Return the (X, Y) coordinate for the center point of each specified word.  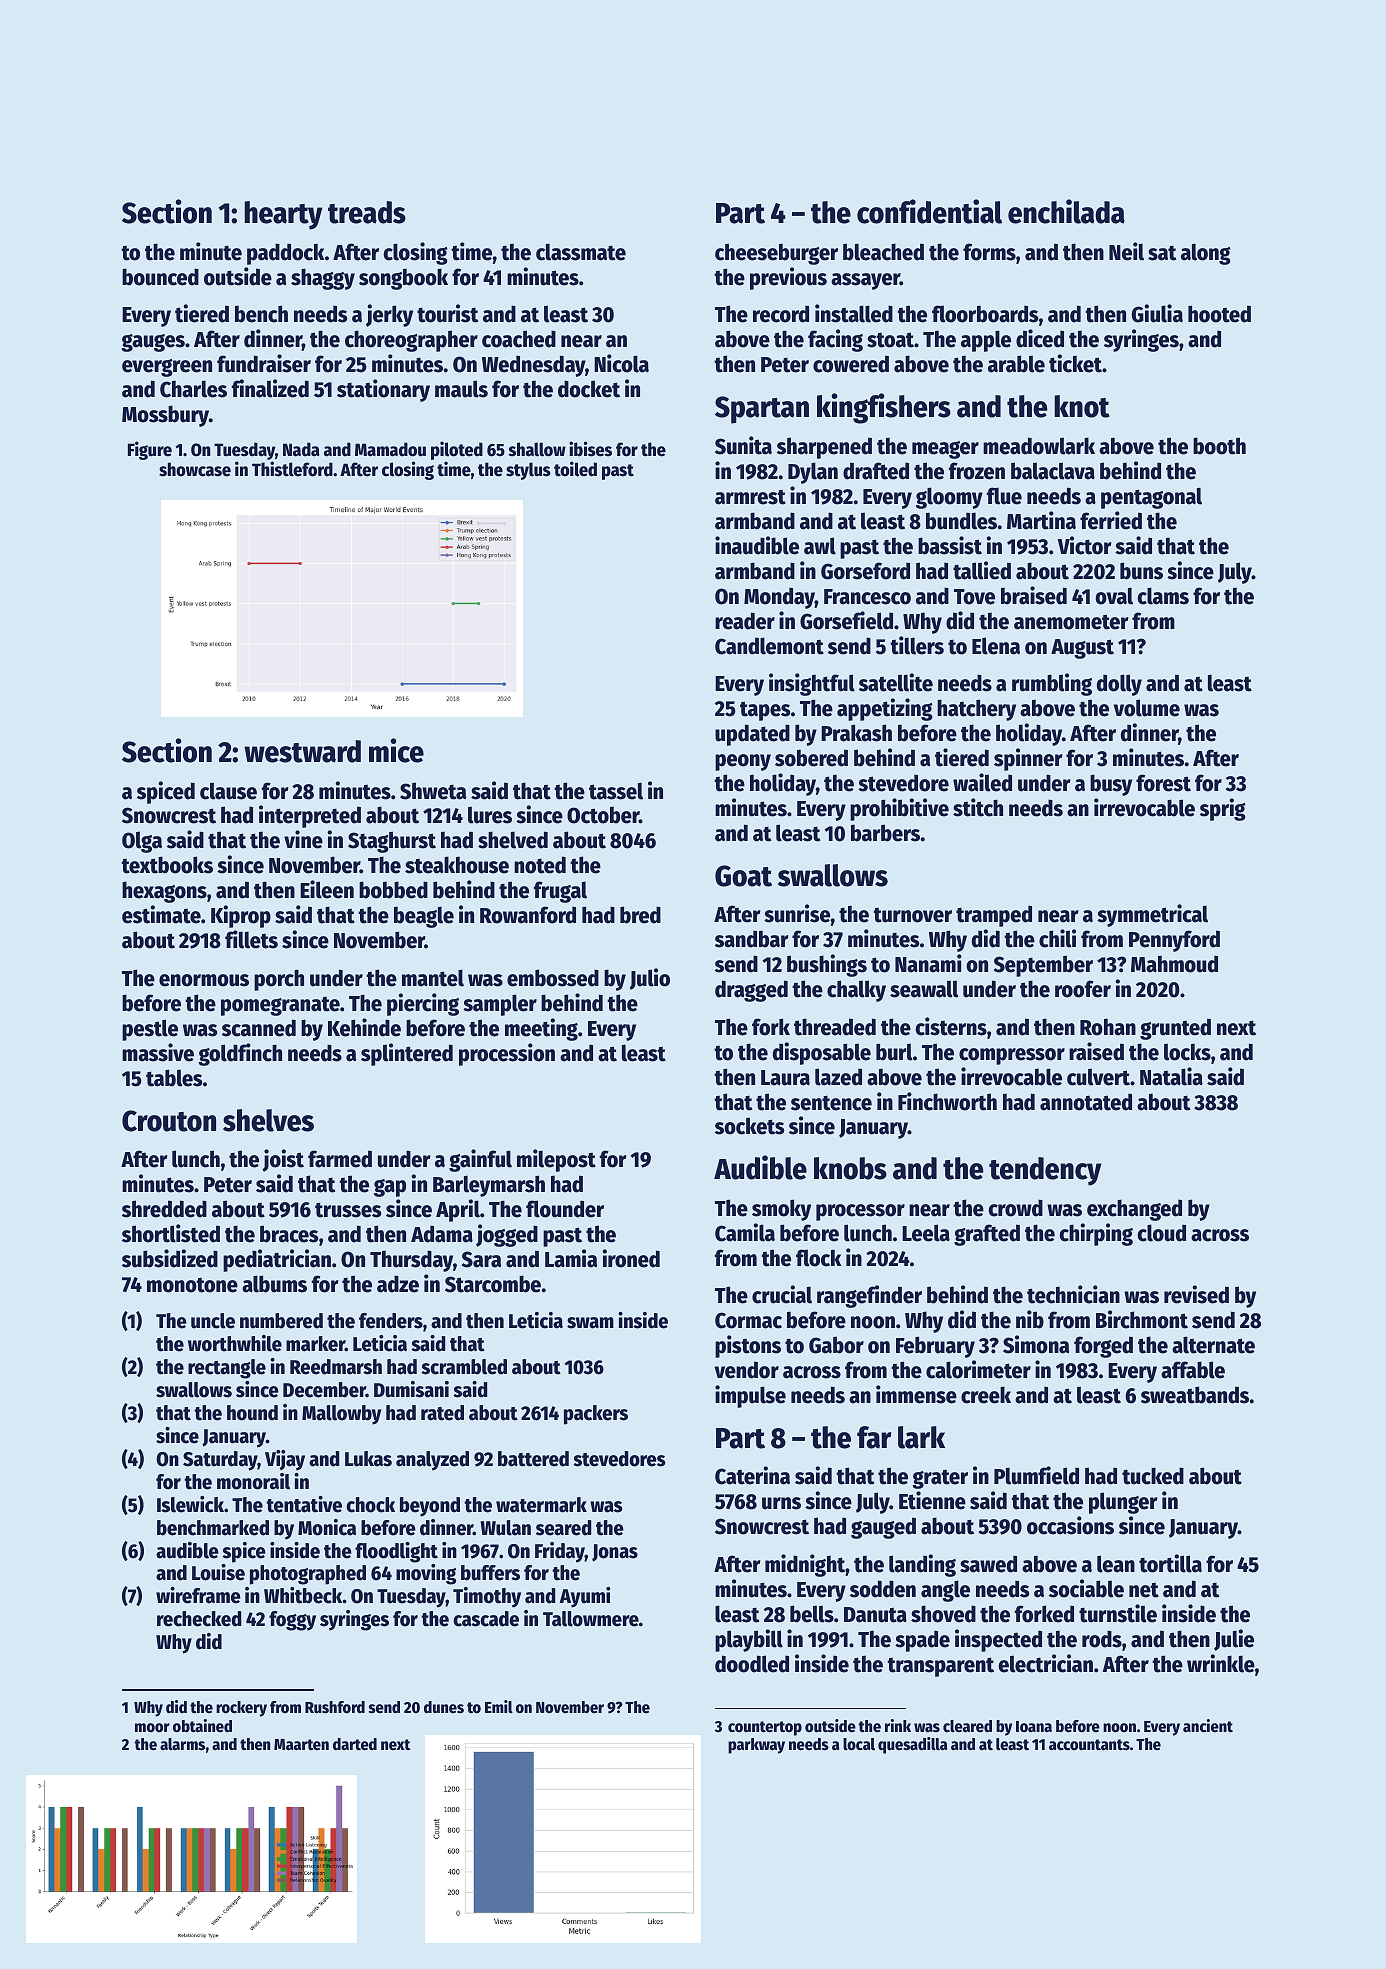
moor (152, 1728)
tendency (1045, 1171)
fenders (391, 1321)
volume (1147, 708)
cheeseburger (776, 254)
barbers (886, 833)
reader (745, 621)
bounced (160, 277)
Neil (1126, 251)
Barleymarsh (489, 1186)
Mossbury (165, 416)
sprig (1223, 809)
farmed (340, 1159)
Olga (142, 842)
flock (818, 1258)
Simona (1036, 1344)
